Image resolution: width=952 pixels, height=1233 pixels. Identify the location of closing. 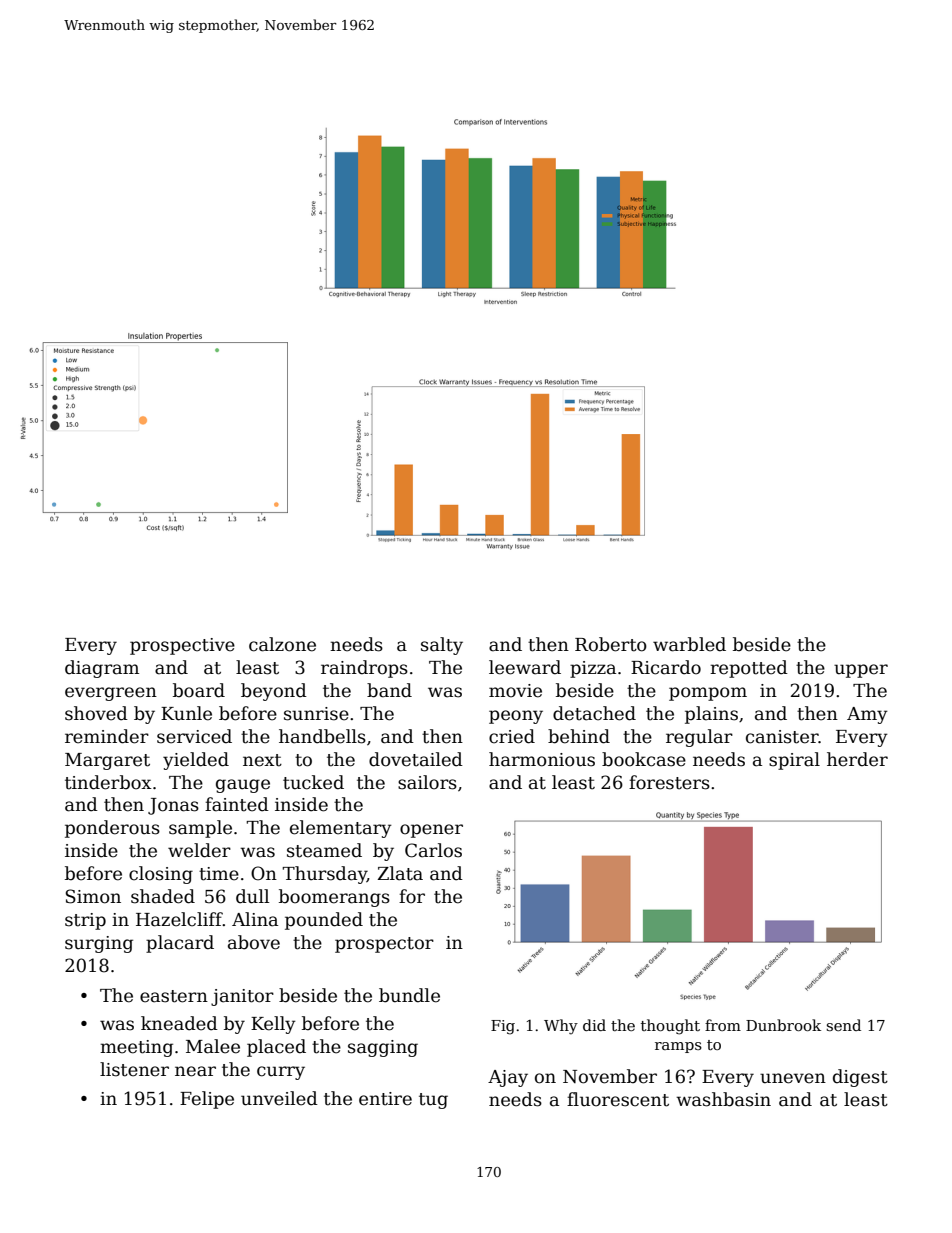
(161, 875).
